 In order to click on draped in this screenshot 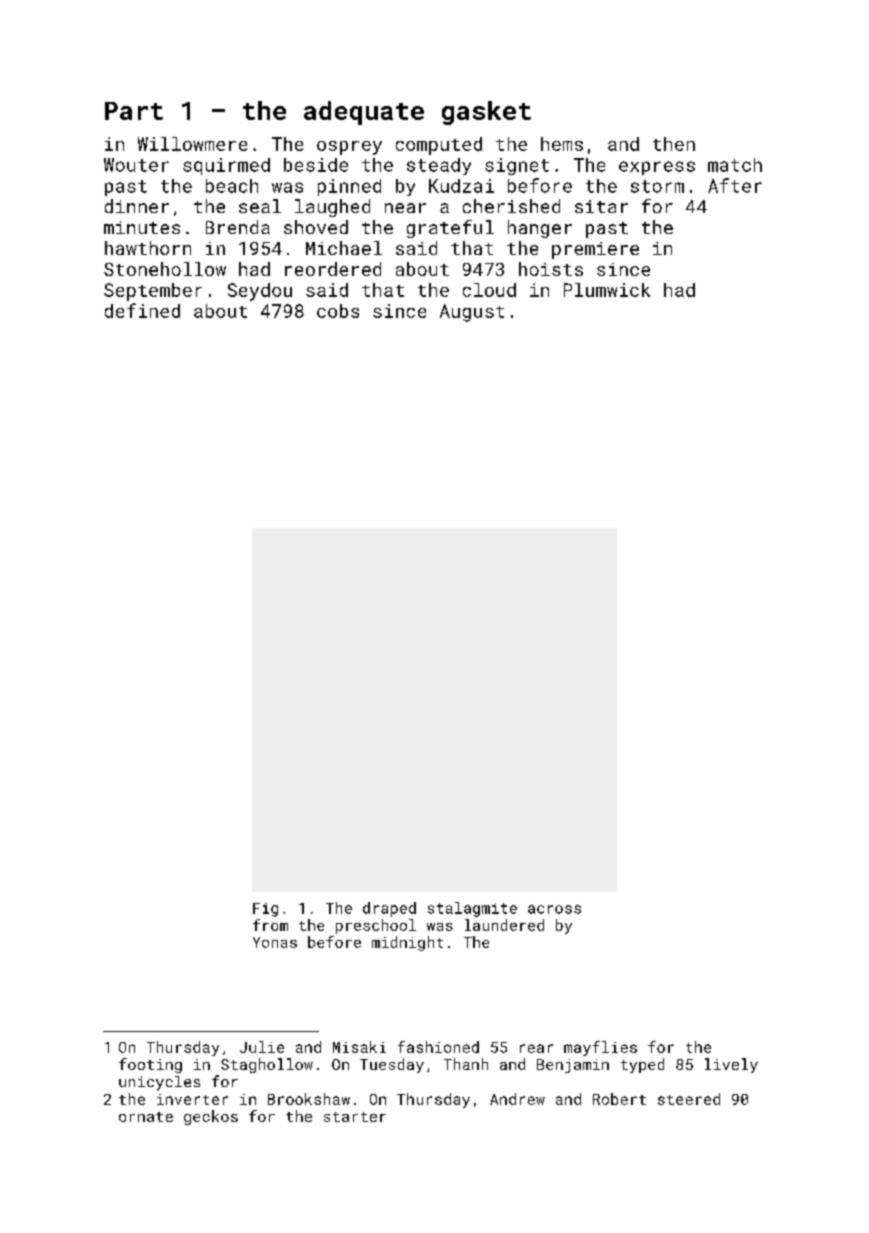, I will do `click(389, 909)`.
